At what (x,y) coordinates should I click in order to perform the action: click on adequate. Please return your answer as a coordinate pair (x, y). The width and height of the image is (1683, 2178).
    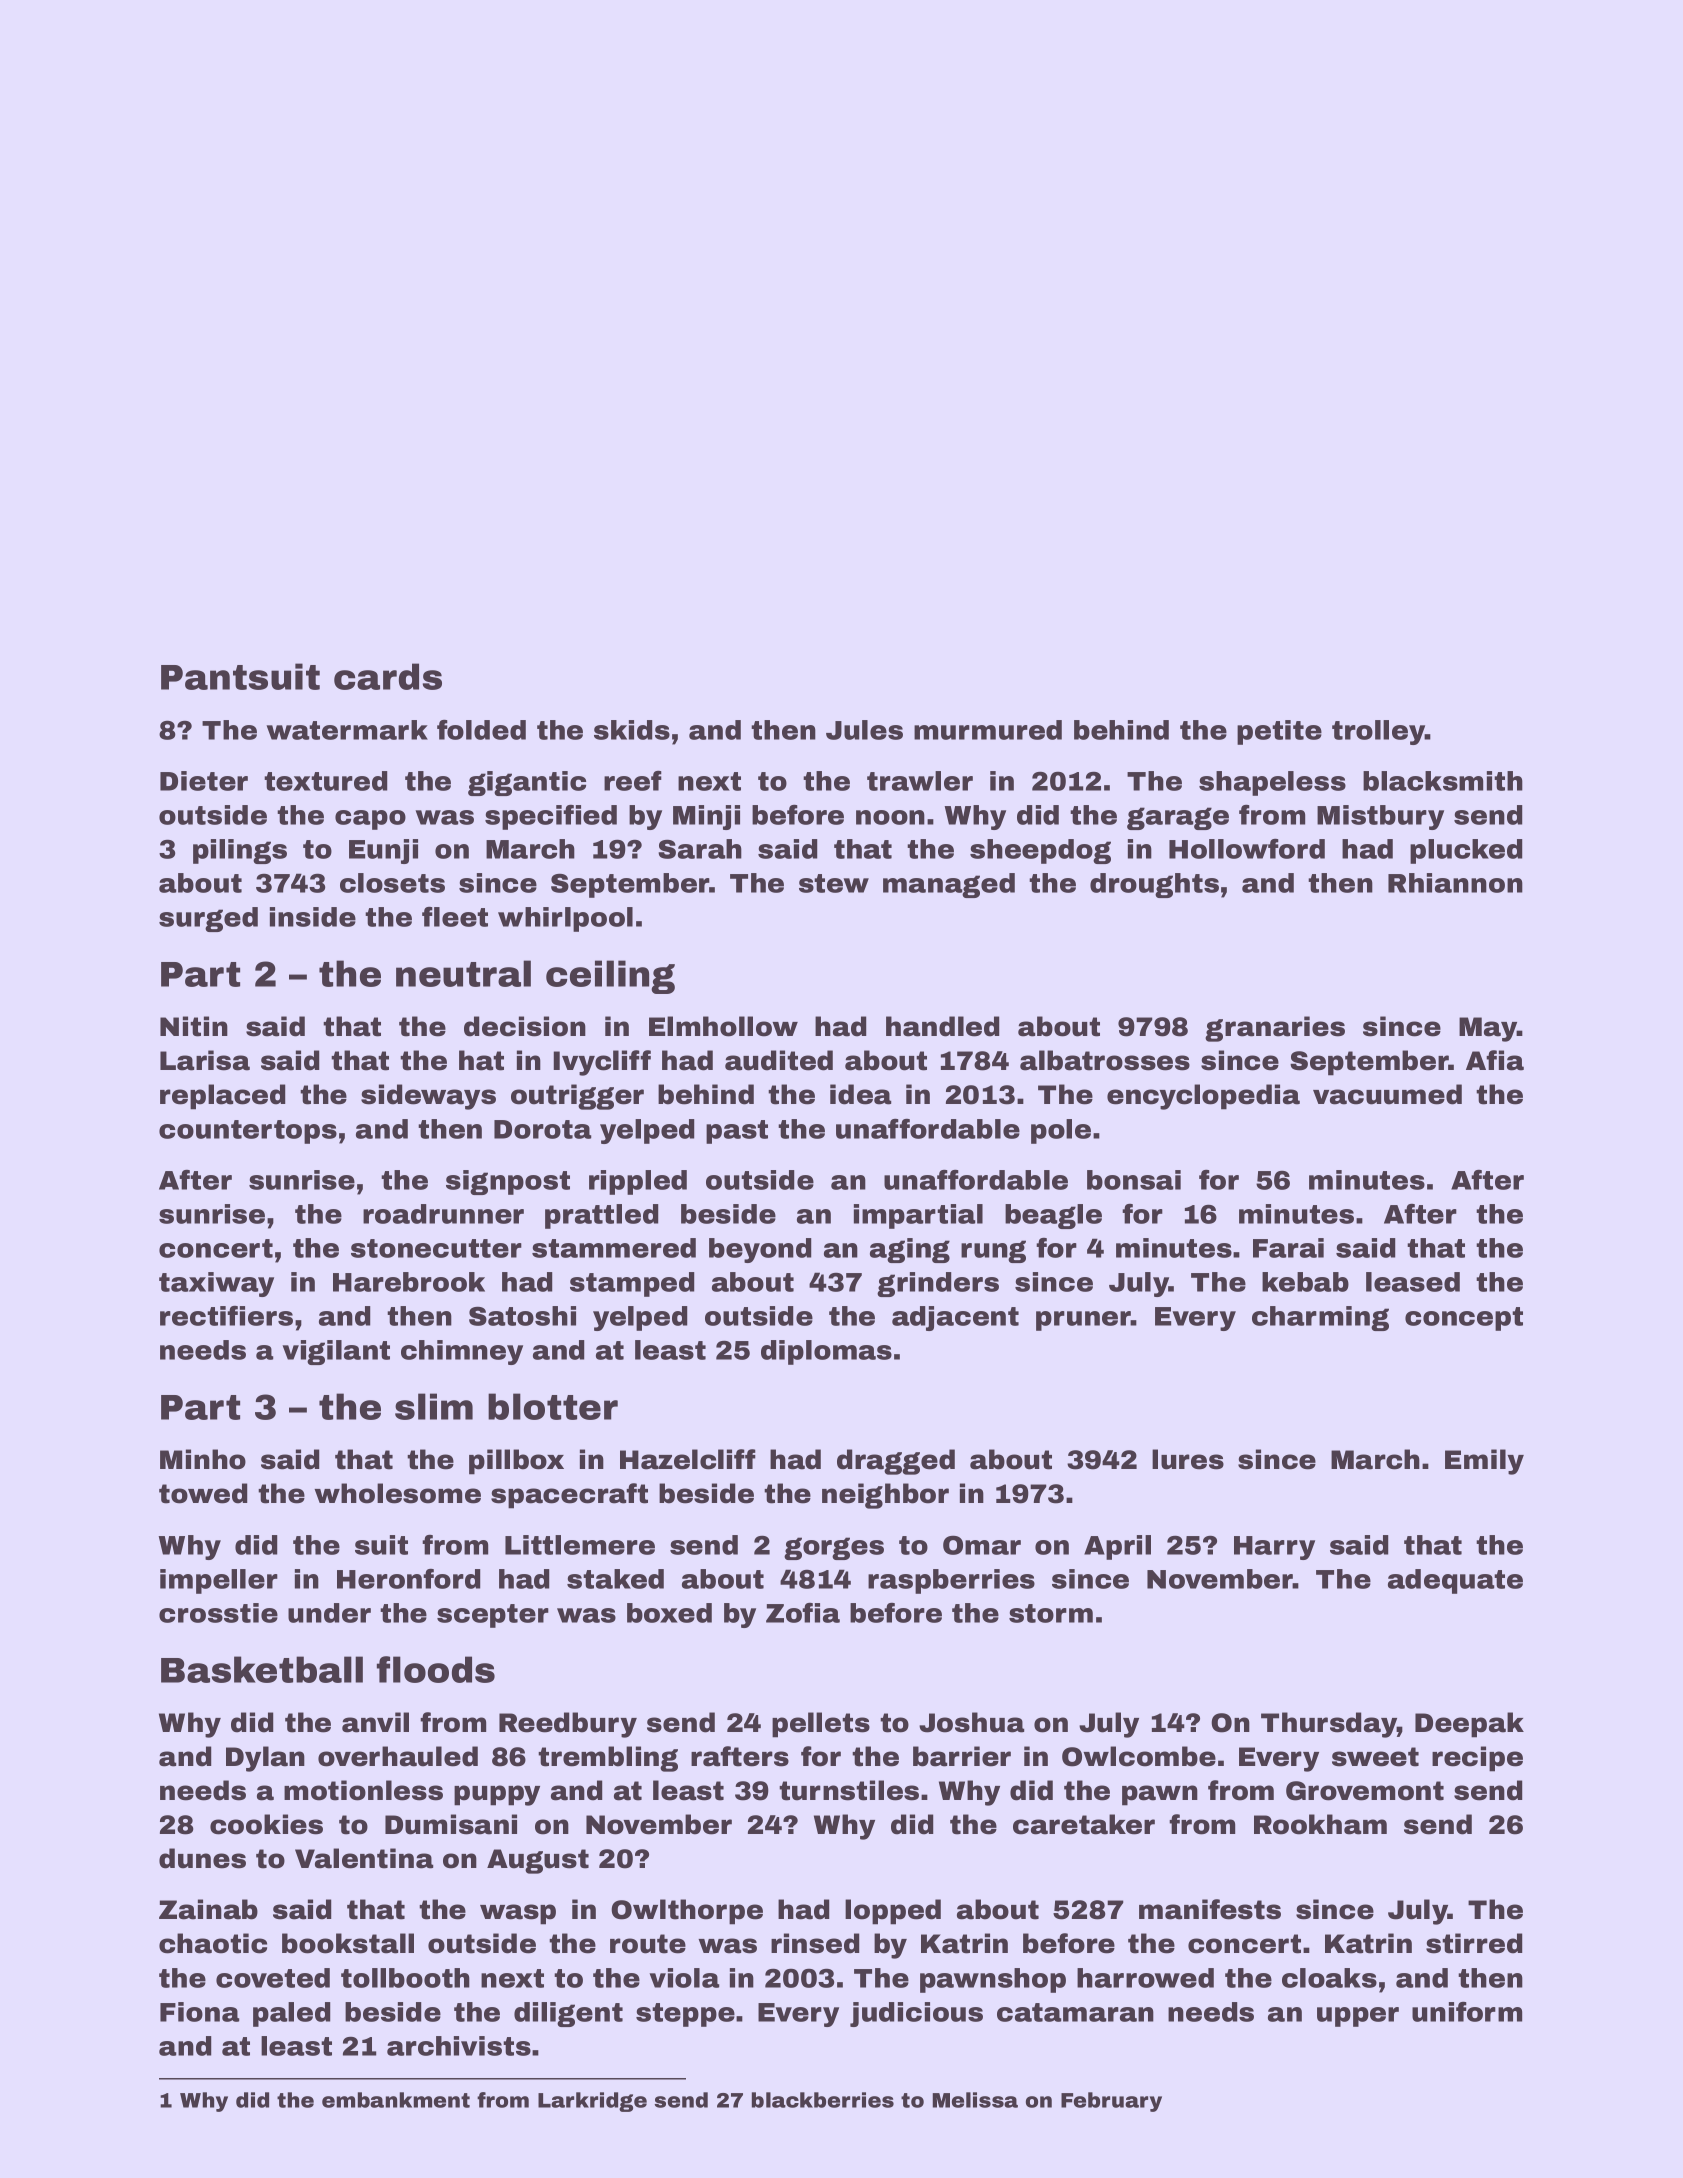
    Looking at the image, I should click on (1455, 1581).
